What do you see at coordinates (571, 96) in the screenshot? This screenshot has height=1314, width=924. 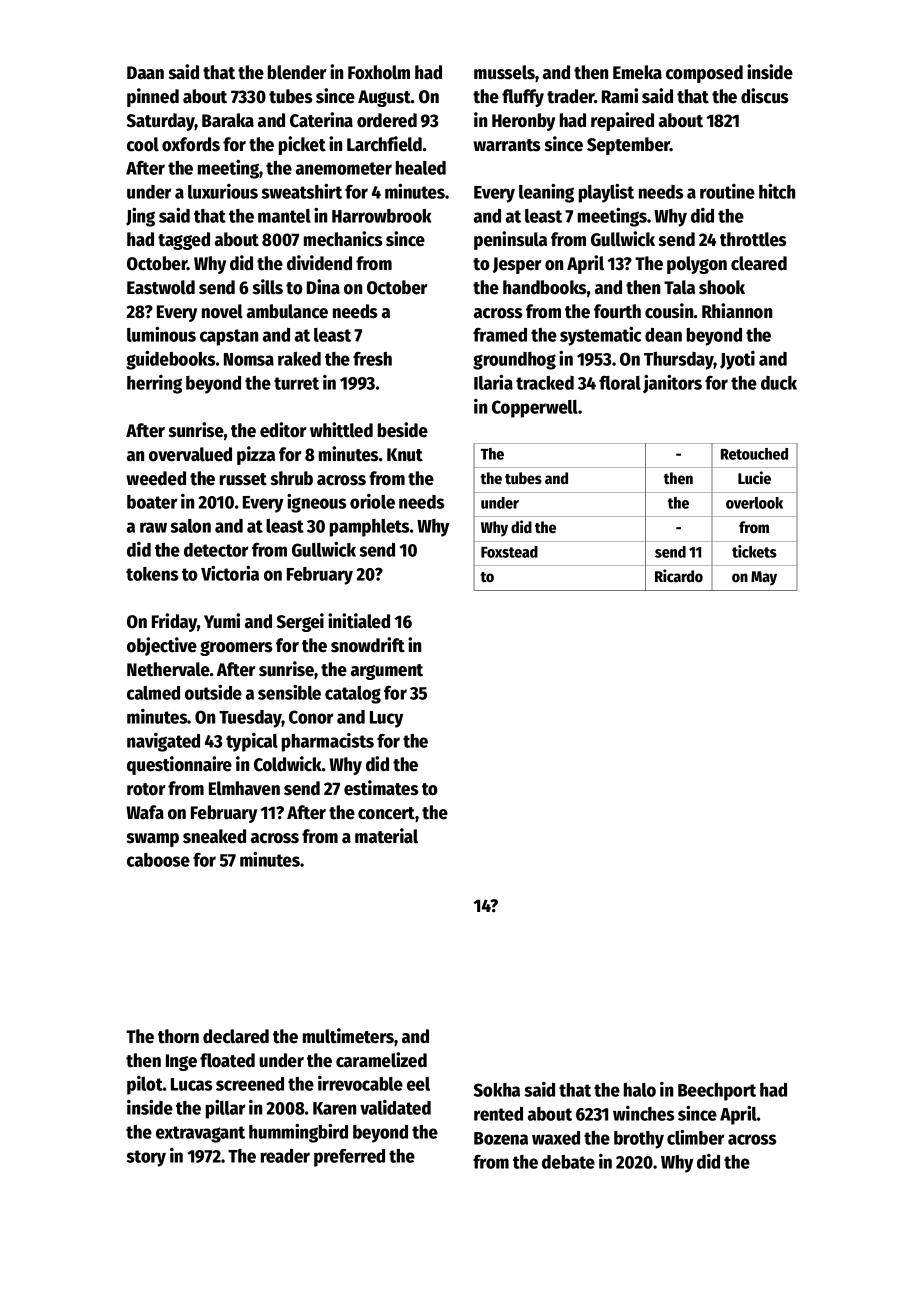 I see `trader` at bounding box center [571, 96].
